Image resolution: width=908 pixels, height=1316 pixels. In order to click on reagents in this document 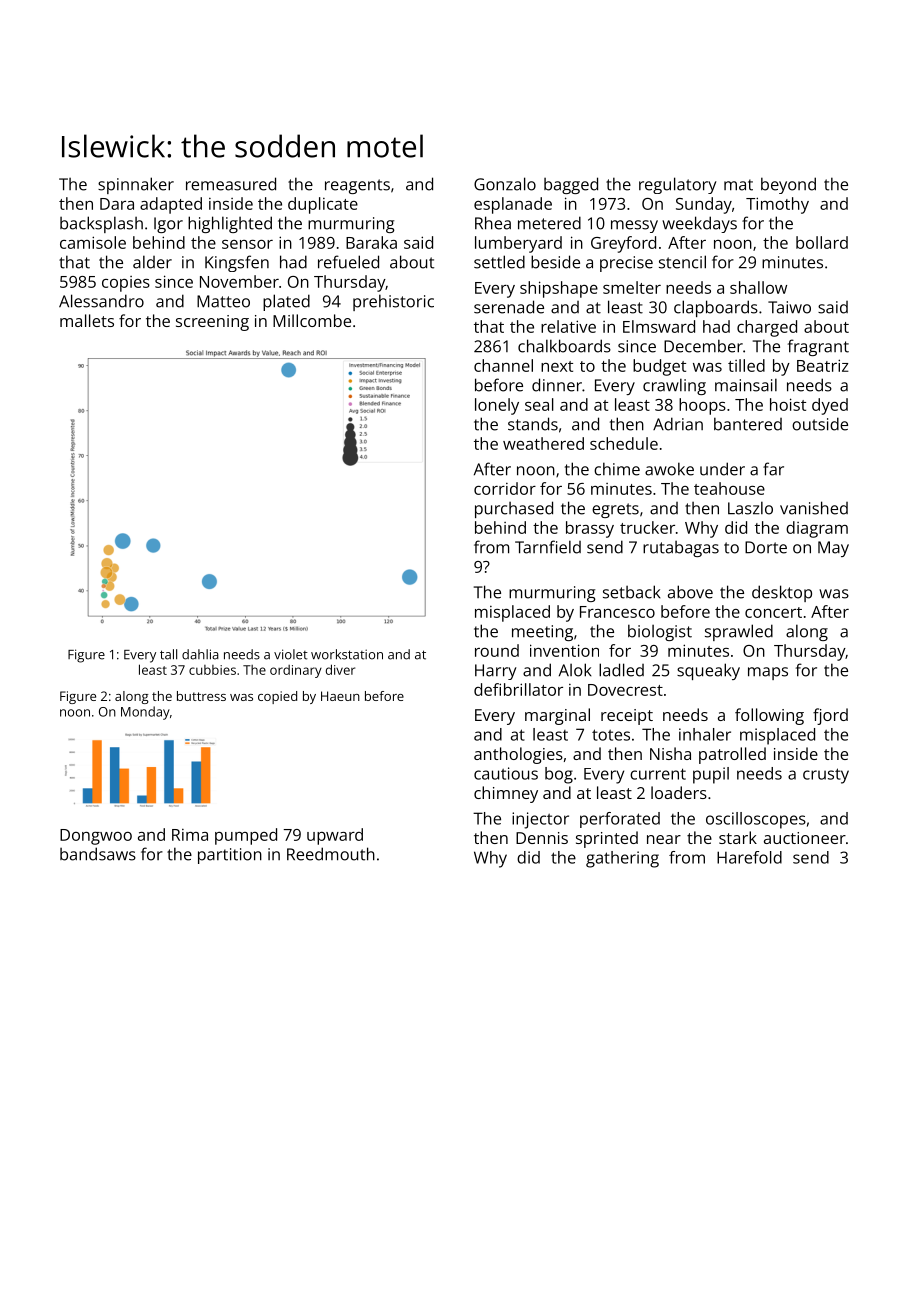, I will do `click(357, 186)`.
